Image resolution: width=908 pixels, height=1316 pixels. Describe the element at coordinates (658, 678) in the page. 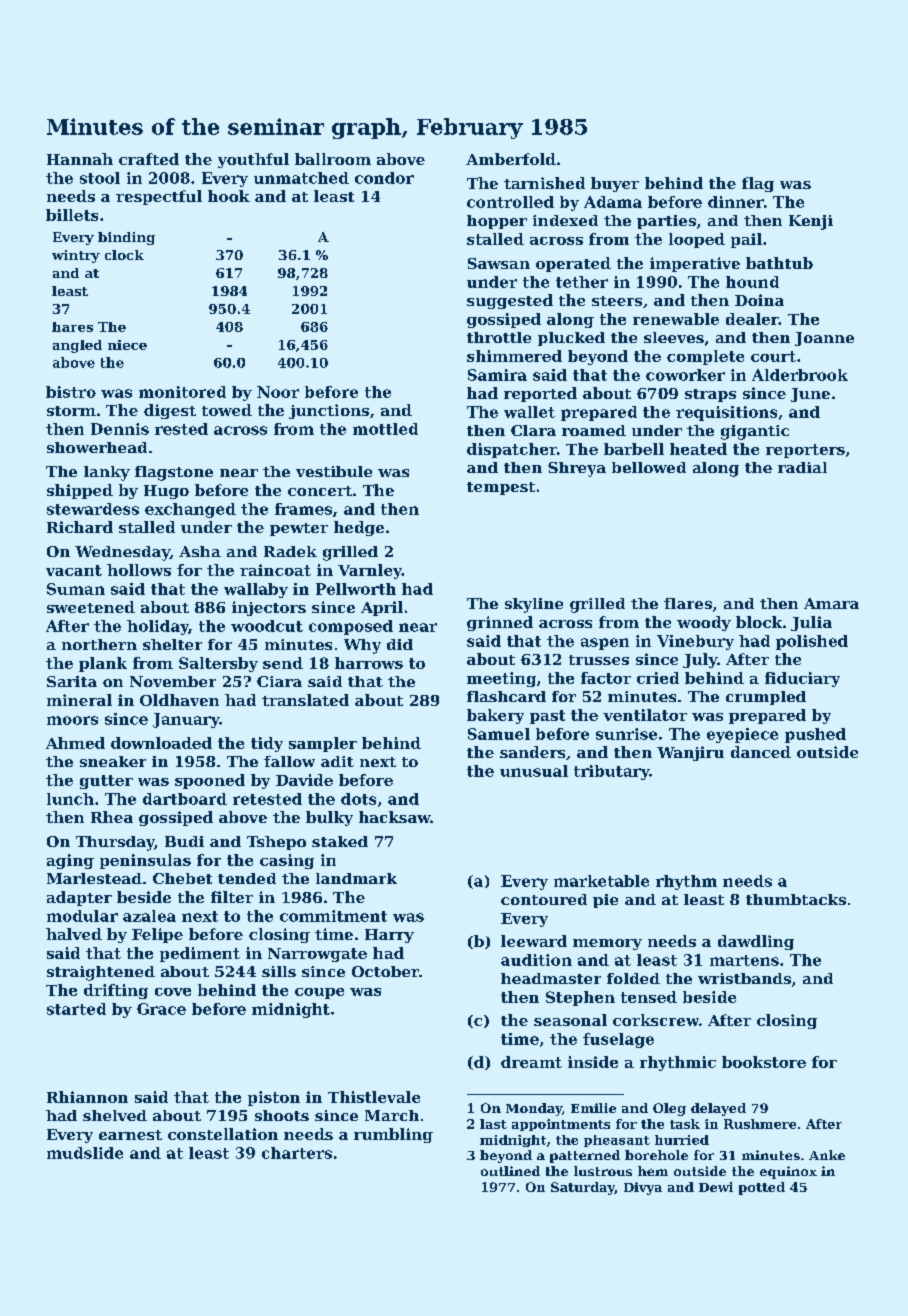

I see `cried` at that location.
